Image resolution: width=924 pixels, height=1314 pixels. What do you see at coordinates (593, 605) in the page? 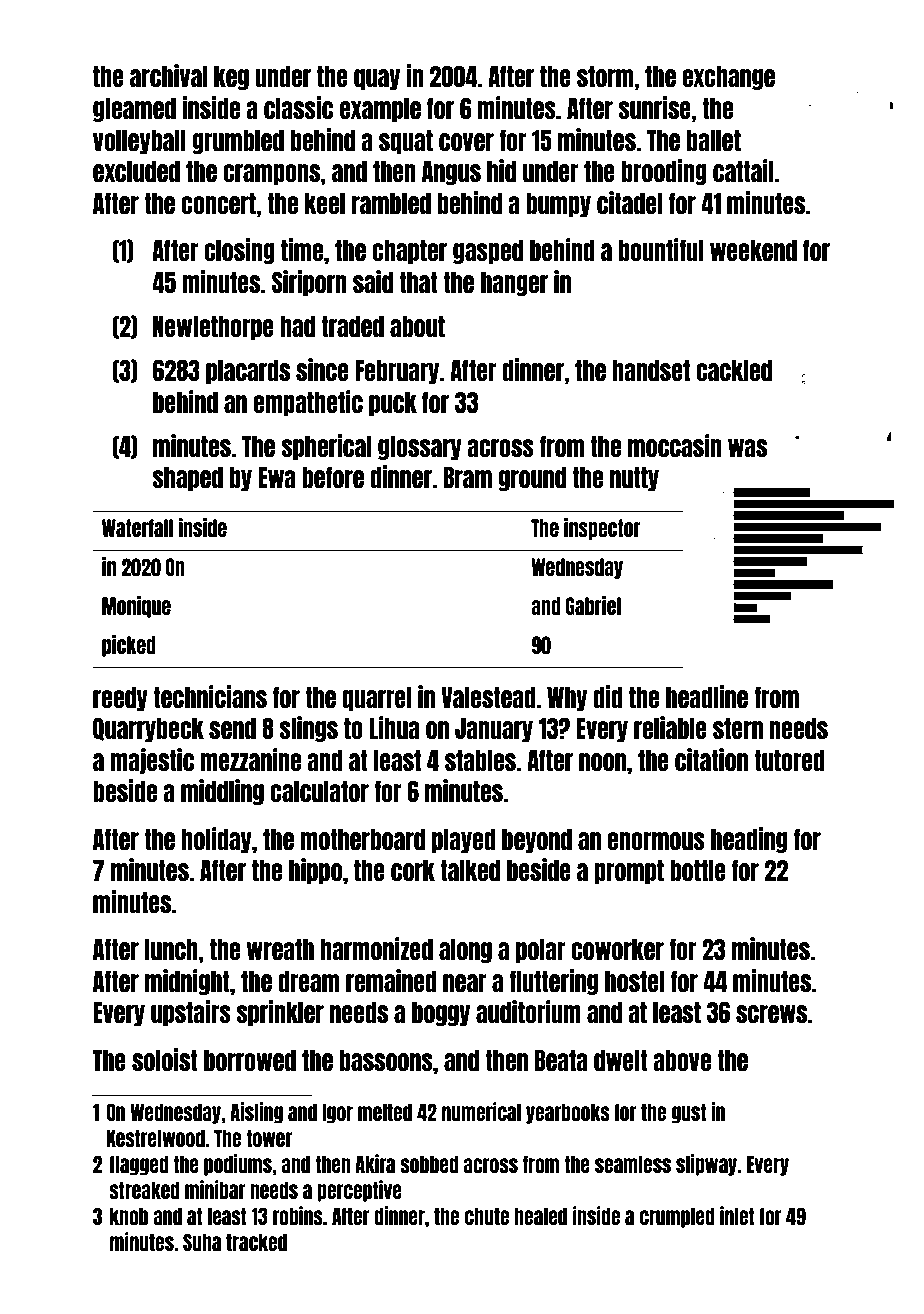
I see `Gabriel` at bounding box center [593, 605].
